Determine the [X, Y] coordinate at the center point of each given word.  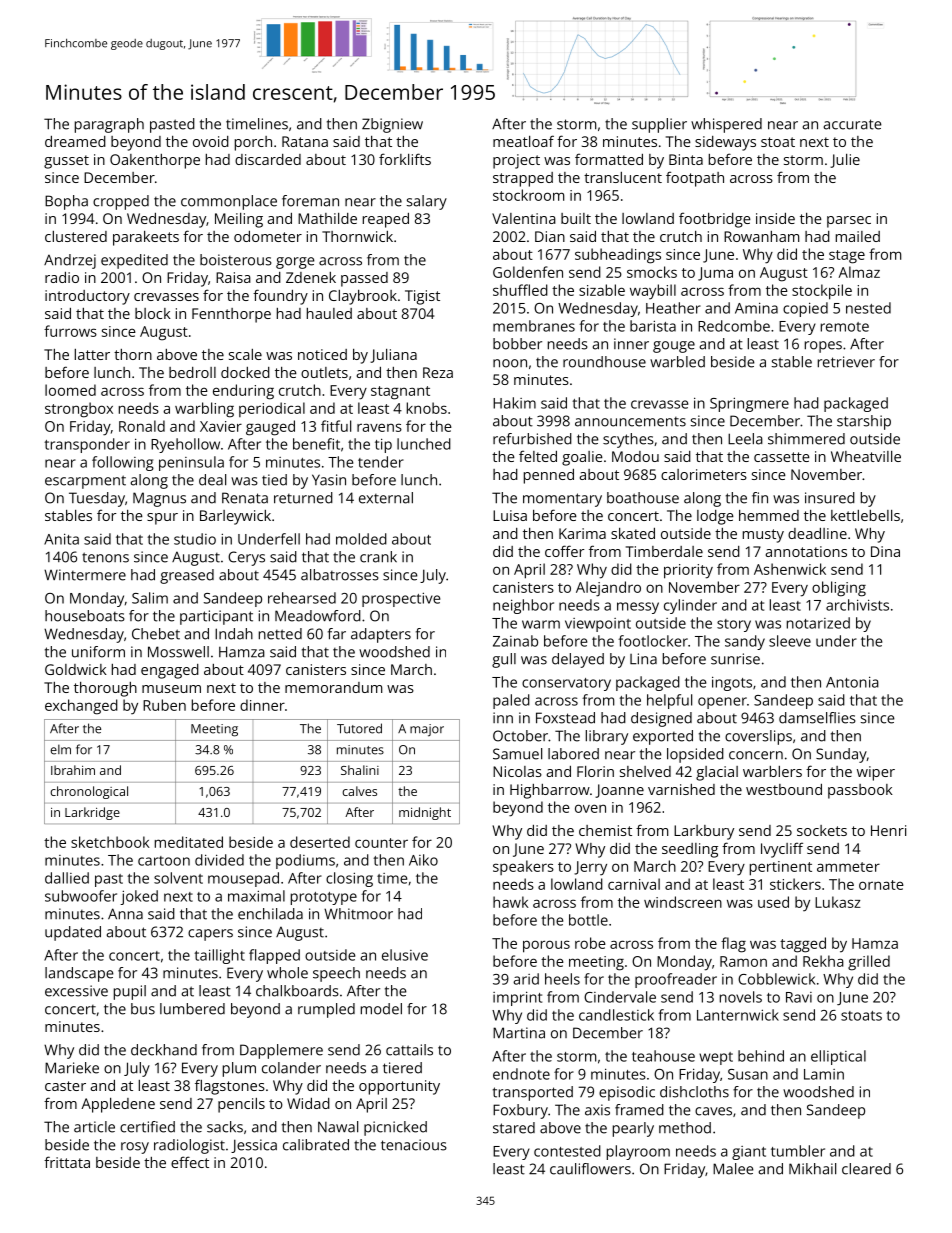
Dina [885, 551]
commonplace [229, 202]
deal [212, 480]
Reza [438, 372]
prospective [401, 599]
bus [143, 1009]
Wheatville [866, 456]
